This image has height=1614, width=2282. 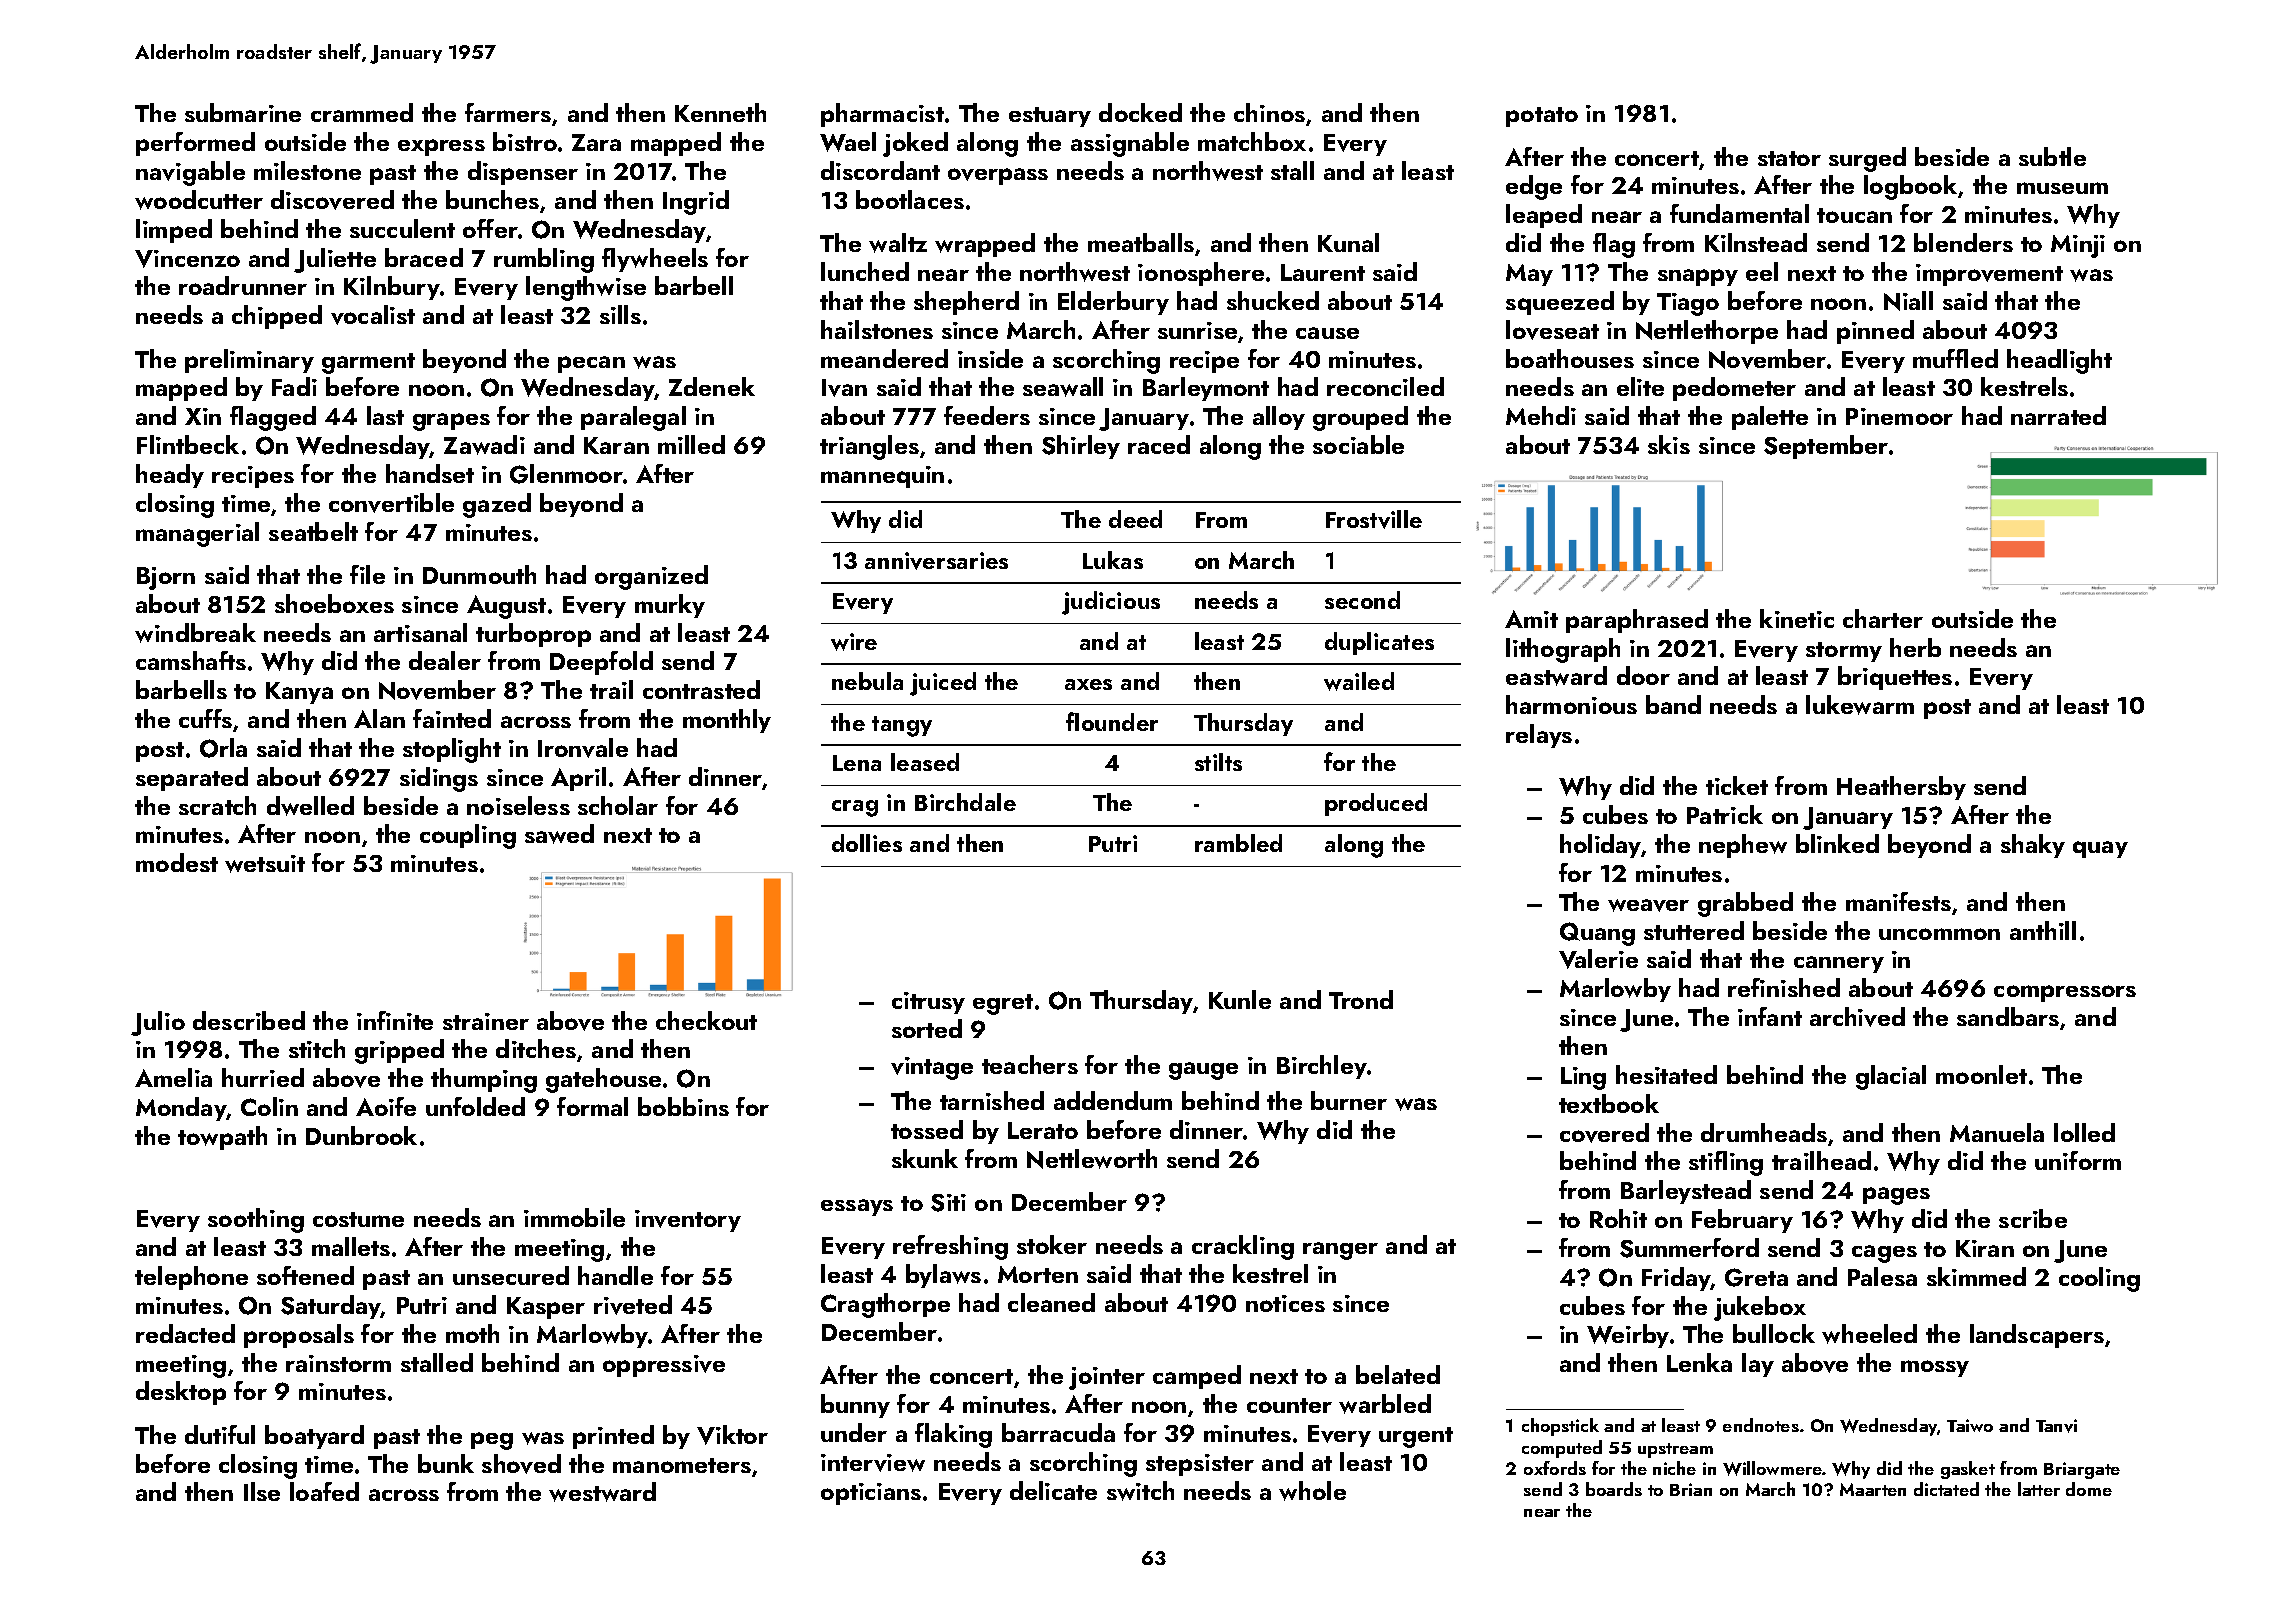 What do you see at coordinates (1600, 846) in the image?
I see `holiday` at bounding box center [1600, 846].
